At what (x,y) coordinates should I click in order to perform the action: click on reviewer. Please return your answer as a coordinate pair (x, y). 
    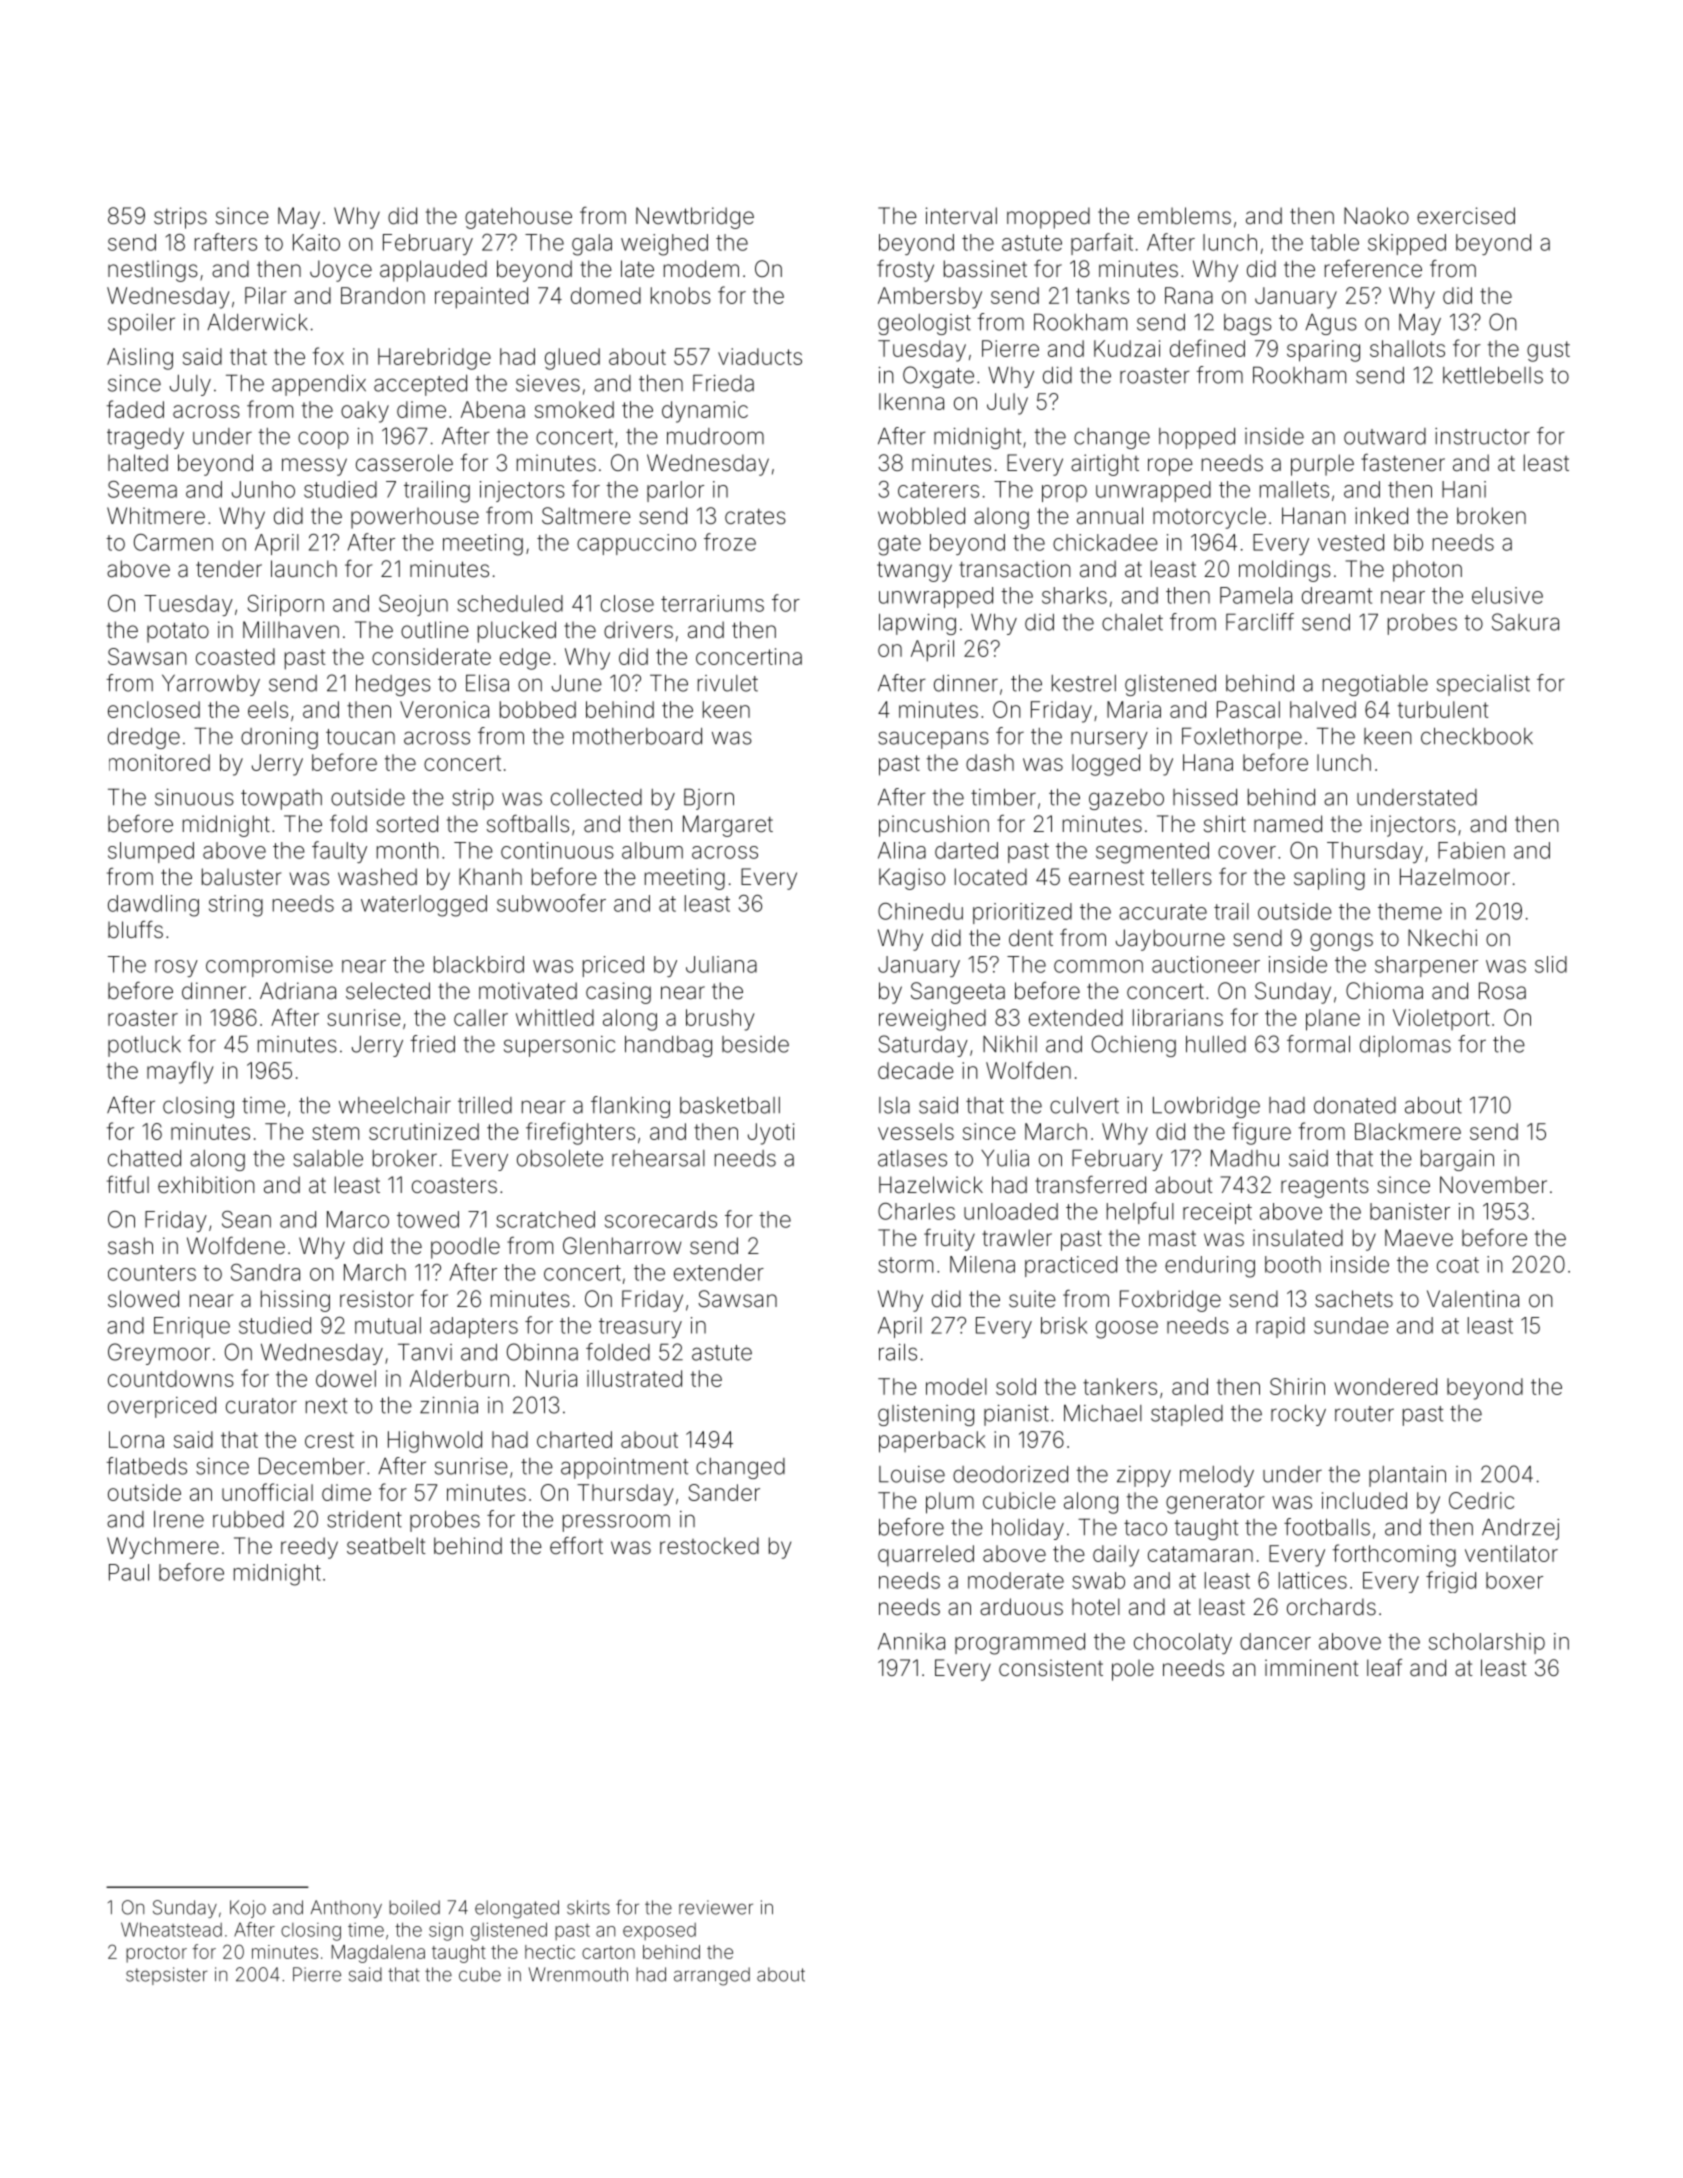
    Looking at the image, I should click on (716, 1907).
